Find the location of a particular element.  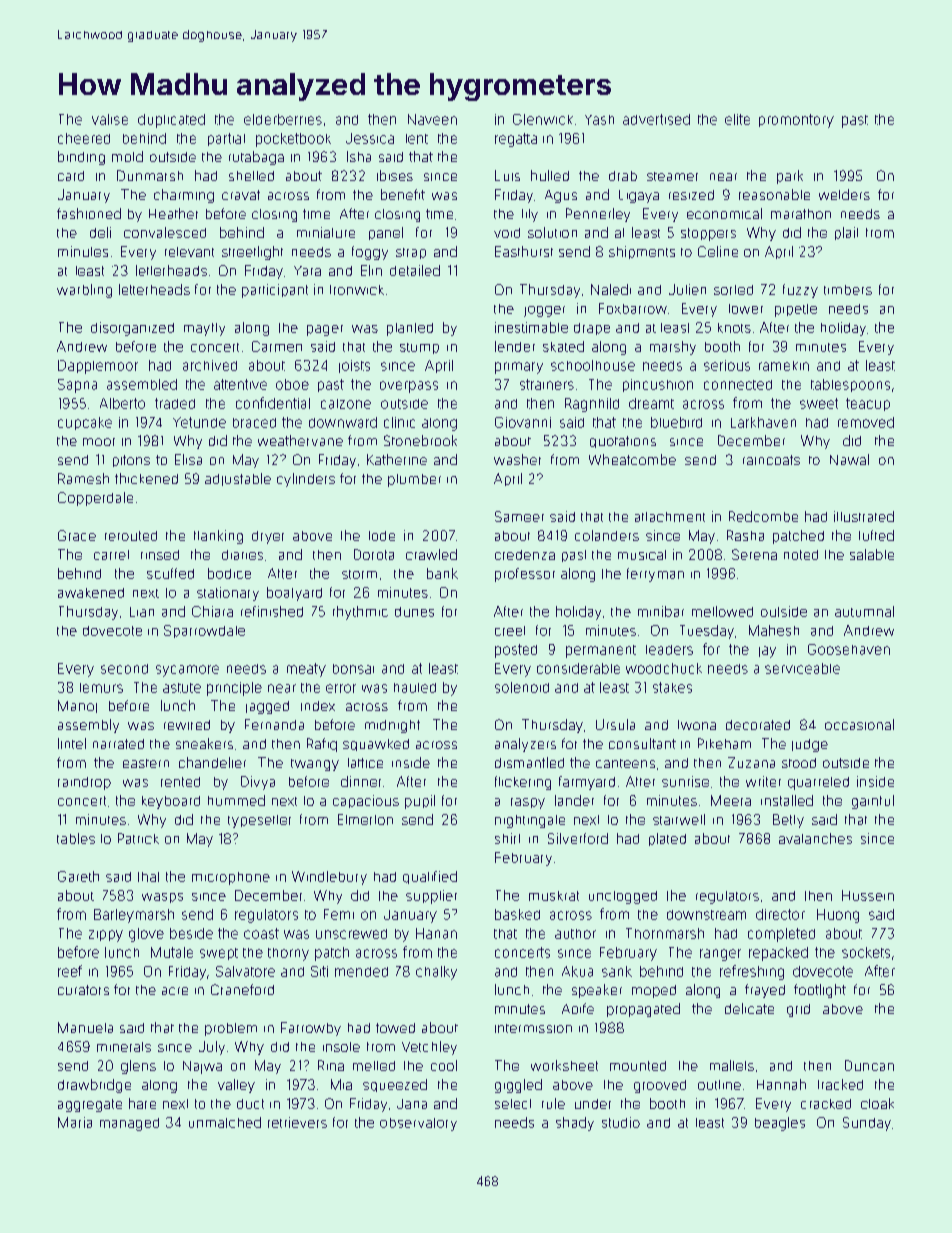

promontory is located at coordinates (796, 121).
